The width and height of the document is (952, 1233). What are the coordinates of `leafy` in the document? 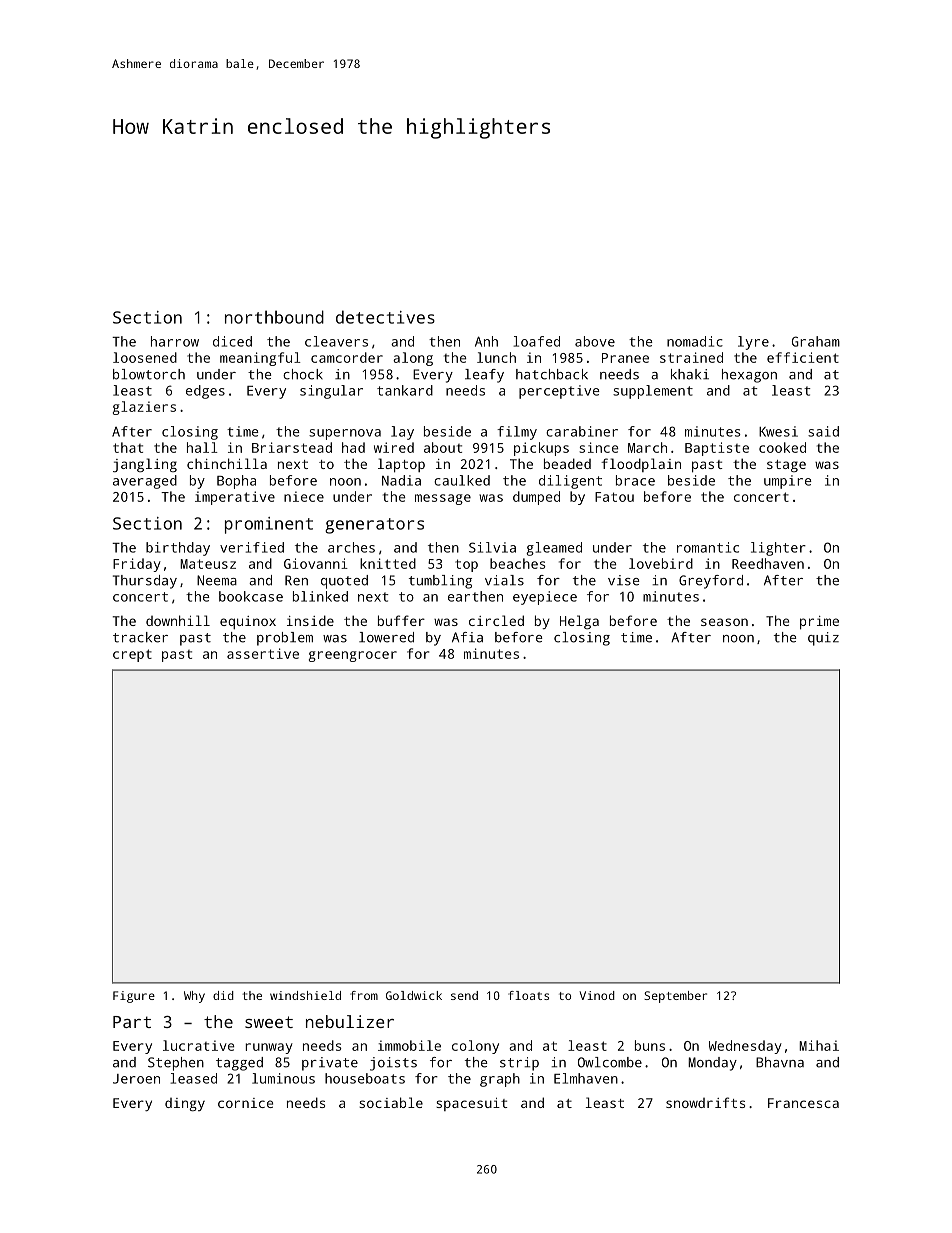 It's located at (484, 376).
